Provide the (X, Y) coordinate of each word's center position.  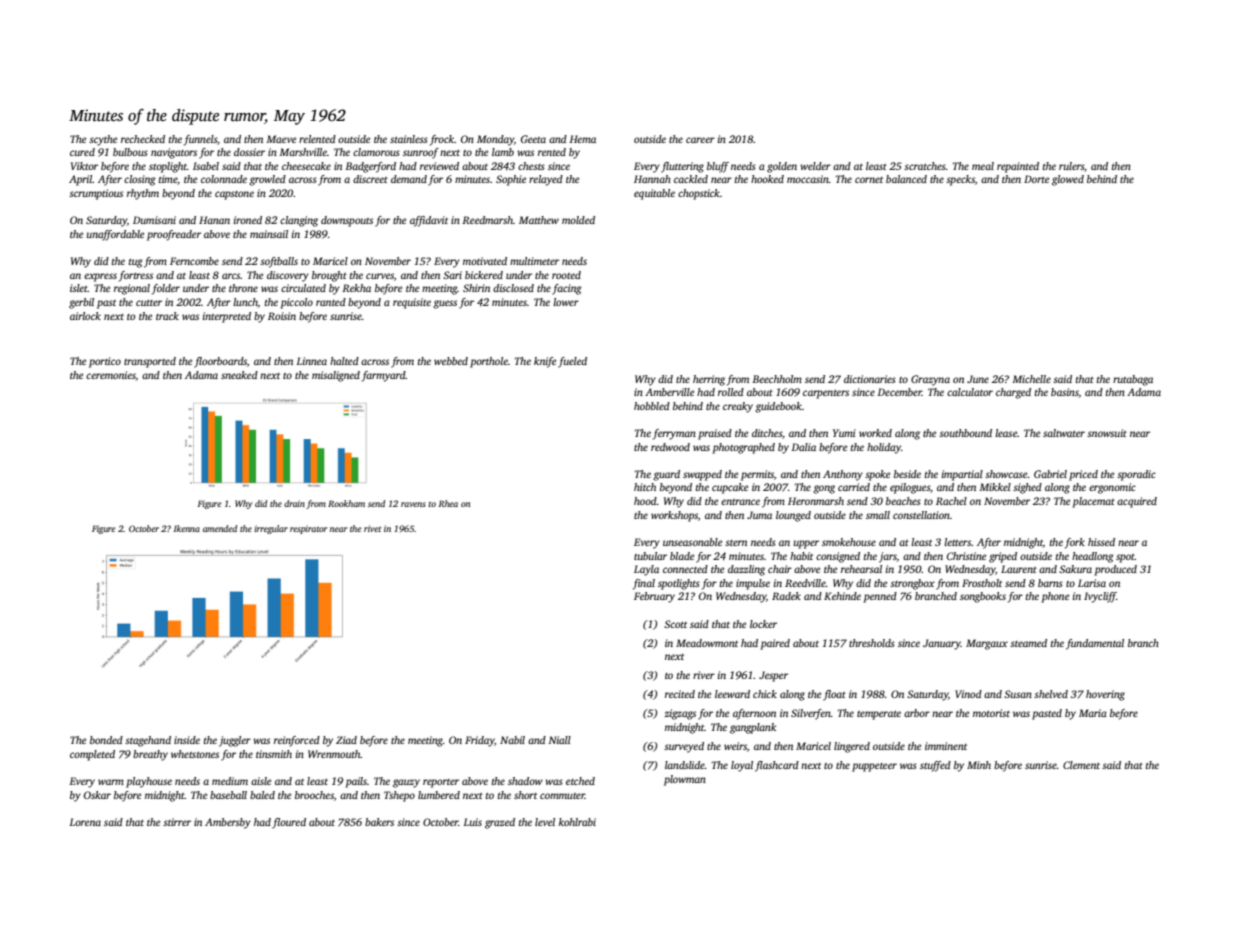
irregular (271, 529)
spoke (877, 475)
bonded (106, 740)
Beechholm (777, 379)
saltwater (1064, 433)
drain (294, 503)
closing (139, 180)
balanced (906, 179)
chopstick (699, 194)
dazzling (746, 570)
